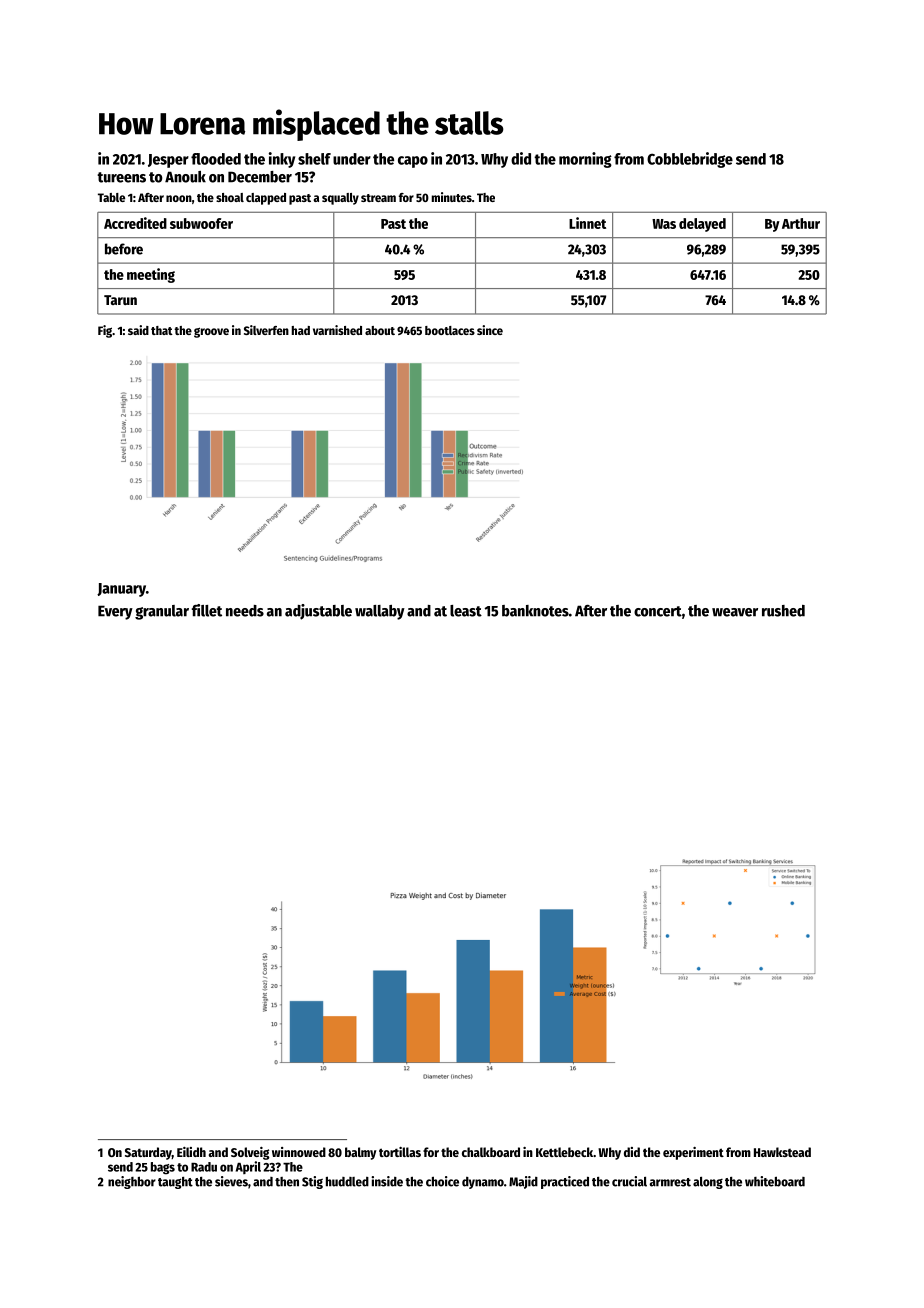 This screenshot has width=924, height=1308. Describe the element at coordinates (702, 225) in the screenshot. I see `delayed` at that location.
